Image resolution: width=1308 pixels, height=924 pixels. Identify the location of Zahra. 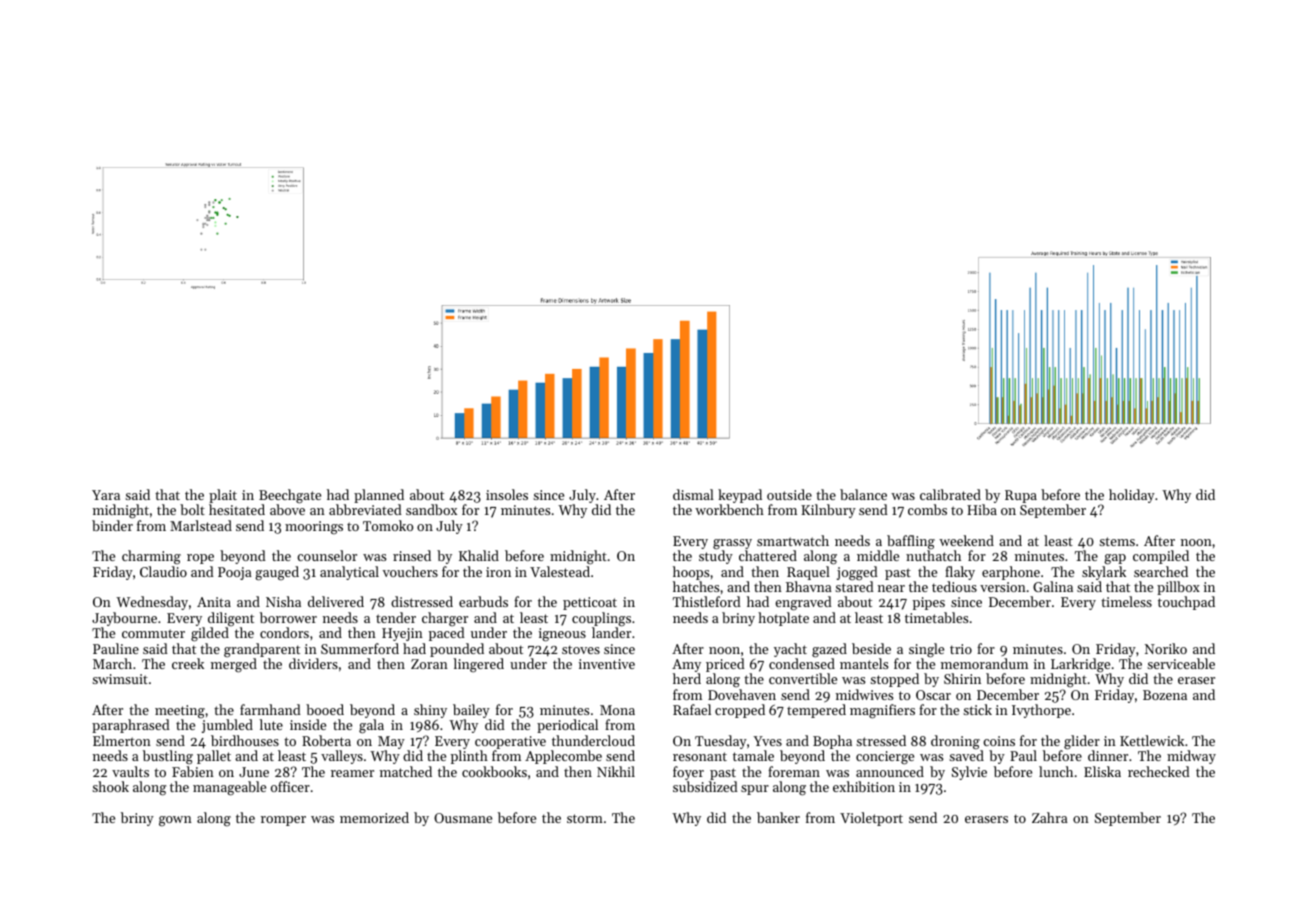
(1050, 817).
